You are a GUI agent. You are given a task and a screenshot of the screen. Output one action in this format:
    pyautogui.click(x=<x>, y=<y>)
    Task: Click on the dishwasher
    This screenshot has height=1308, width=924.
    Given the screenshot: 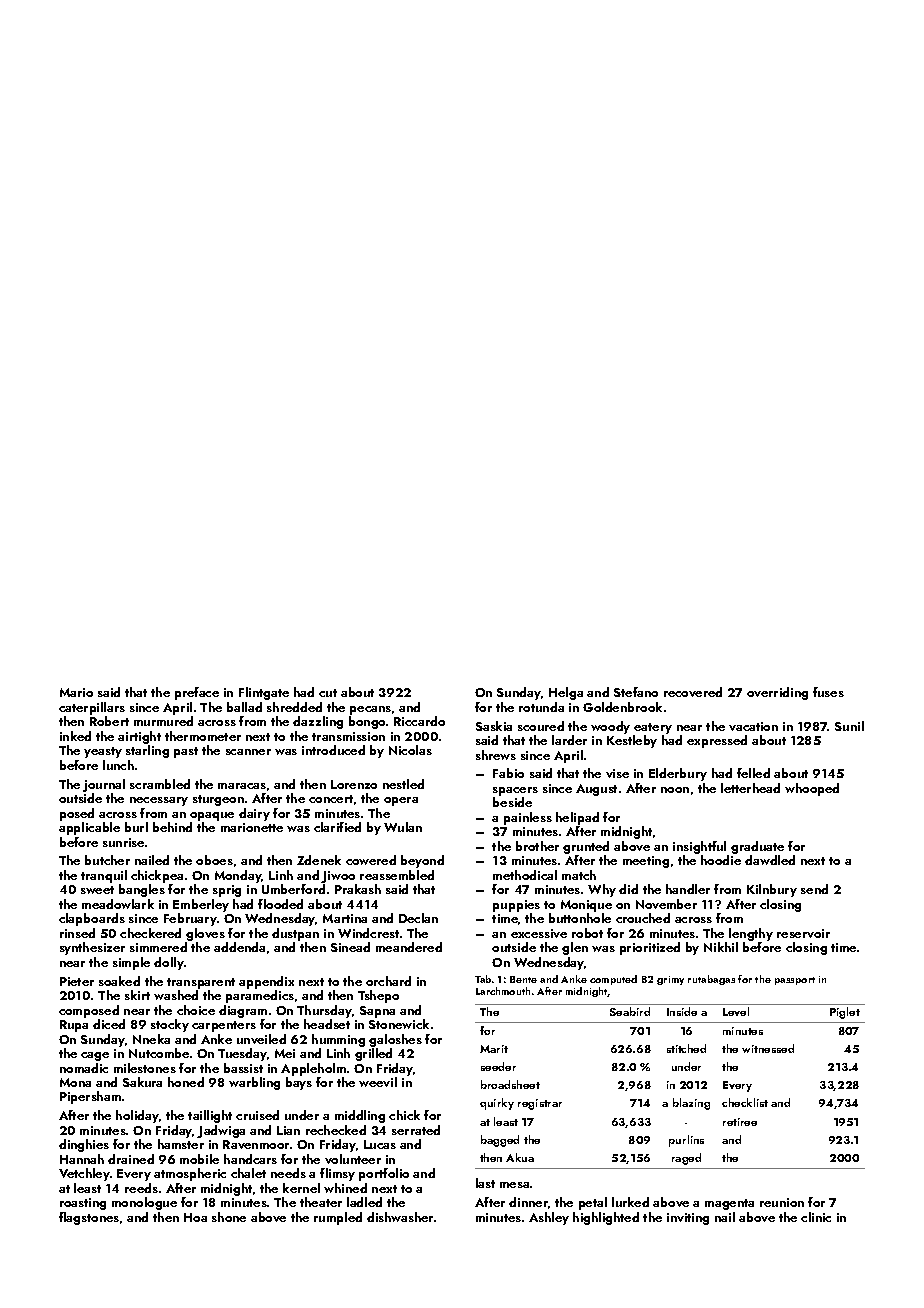 What is the action you would take?
    pyautogui.click(x=400, y=1217)
